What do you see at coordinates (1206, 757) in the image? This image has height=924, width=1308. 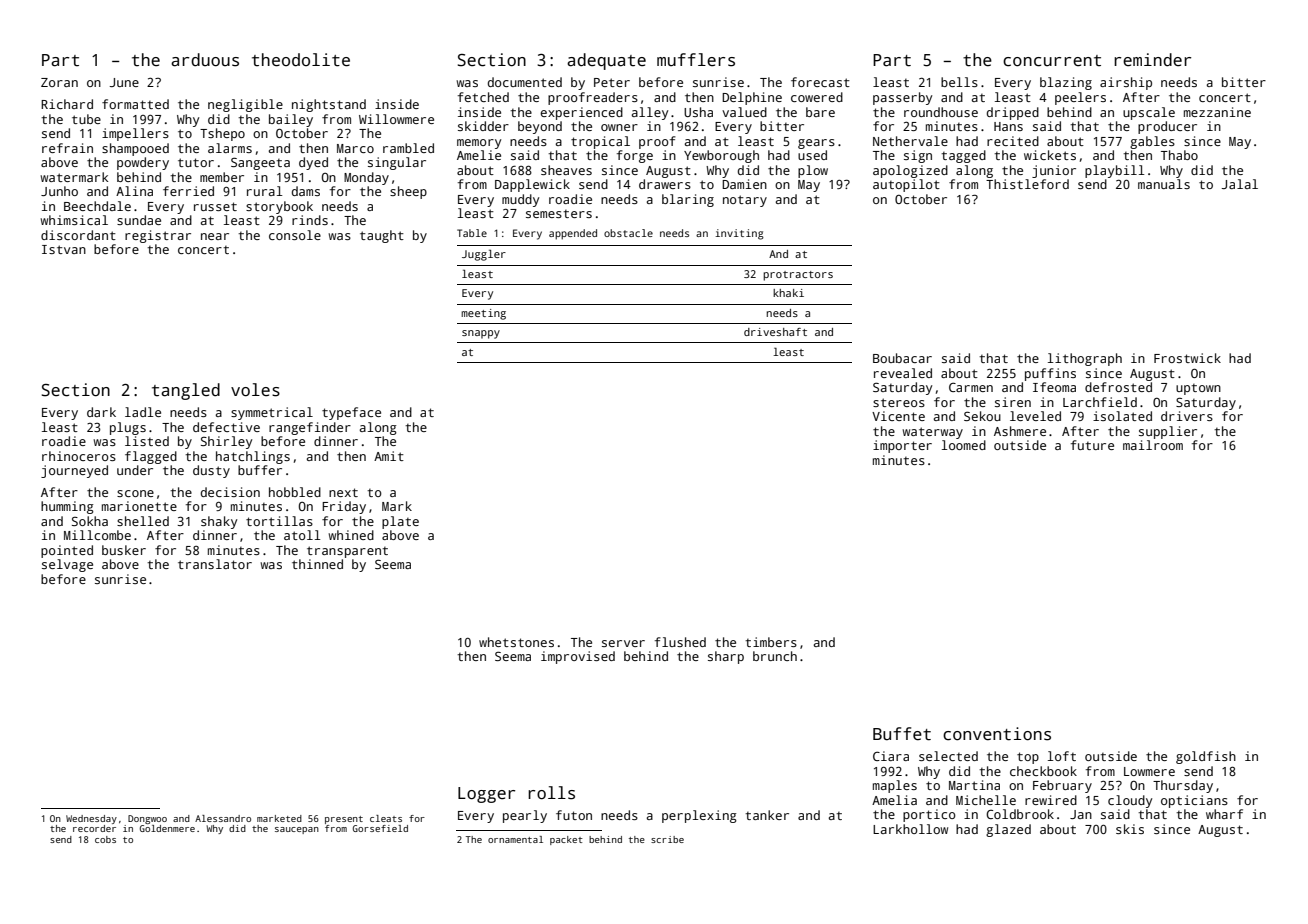 I see `goldfish` at bounding box center [1206, 757].
